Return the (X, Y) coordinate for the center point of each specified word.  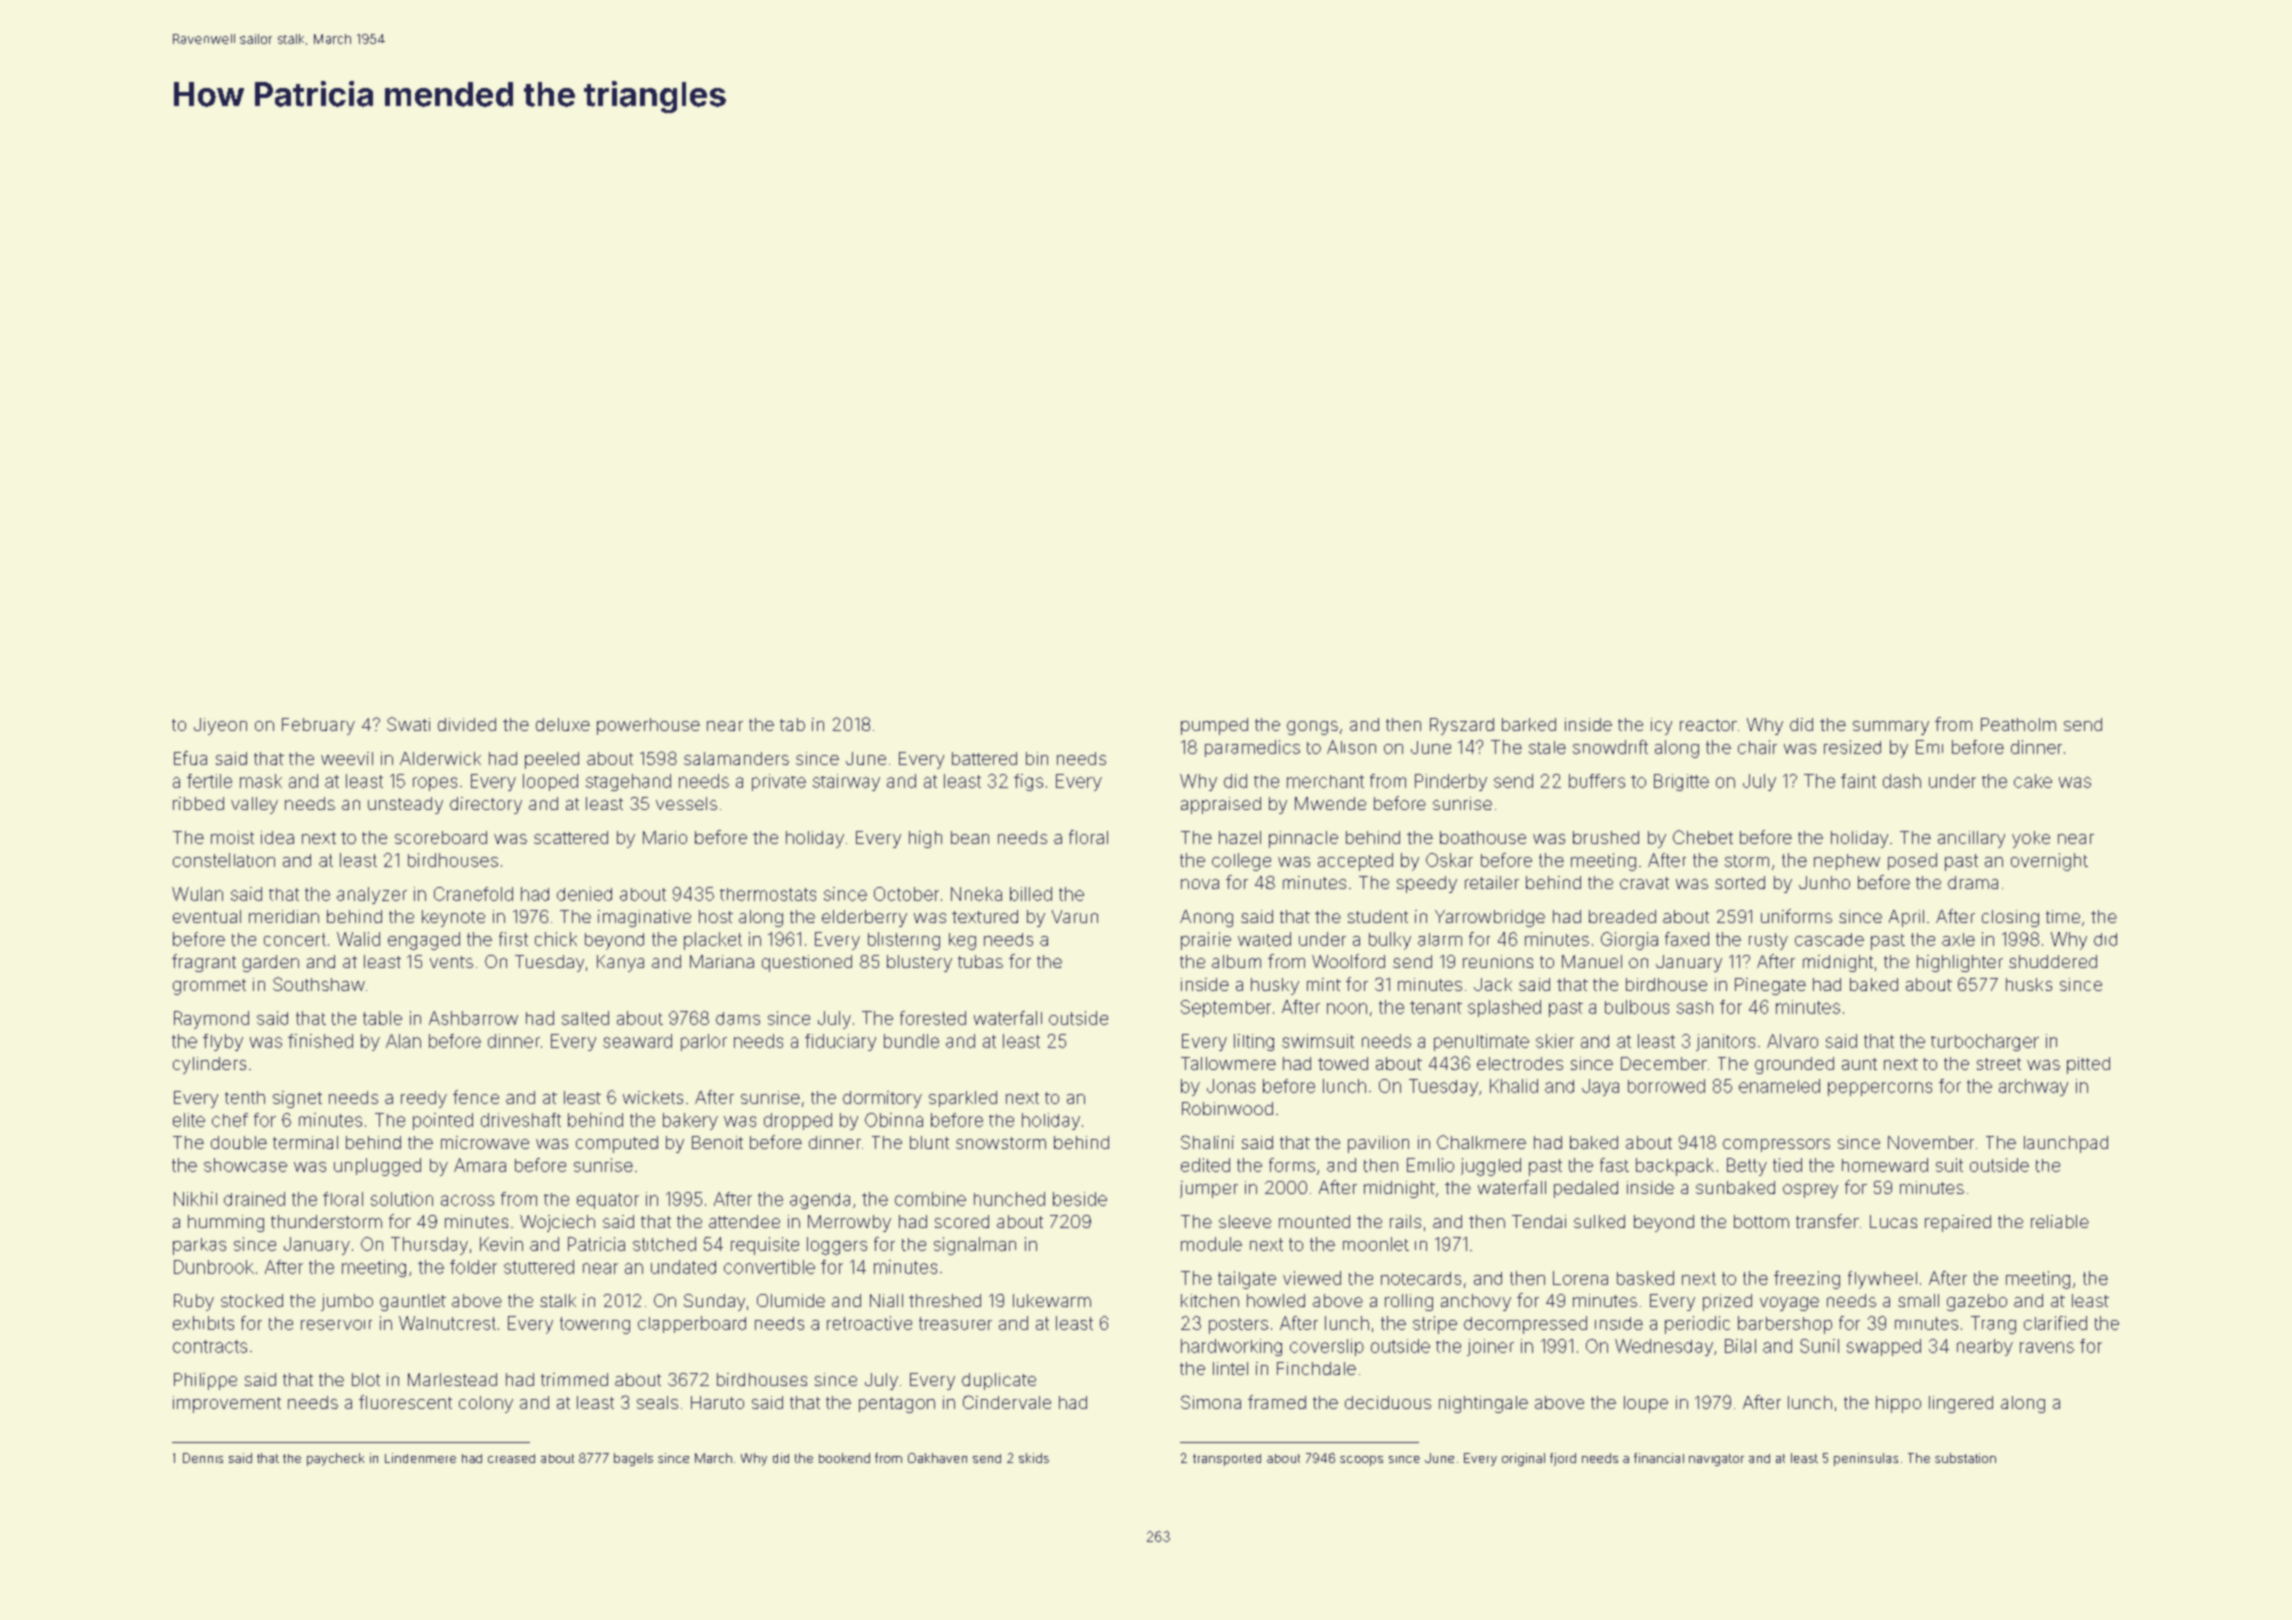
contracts (210, 1346)
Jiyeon (220, 726)
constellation (224, 860)
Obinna (894, 1120)
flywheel (1882, 1280)
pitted (2088, 1065)
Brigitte (1681, 782)
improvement (227, 1404)
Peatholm (2018, 724)
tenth (245, 1097)
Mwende (1330, 803)
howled (1276, 1300)
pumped (1214, 726)
